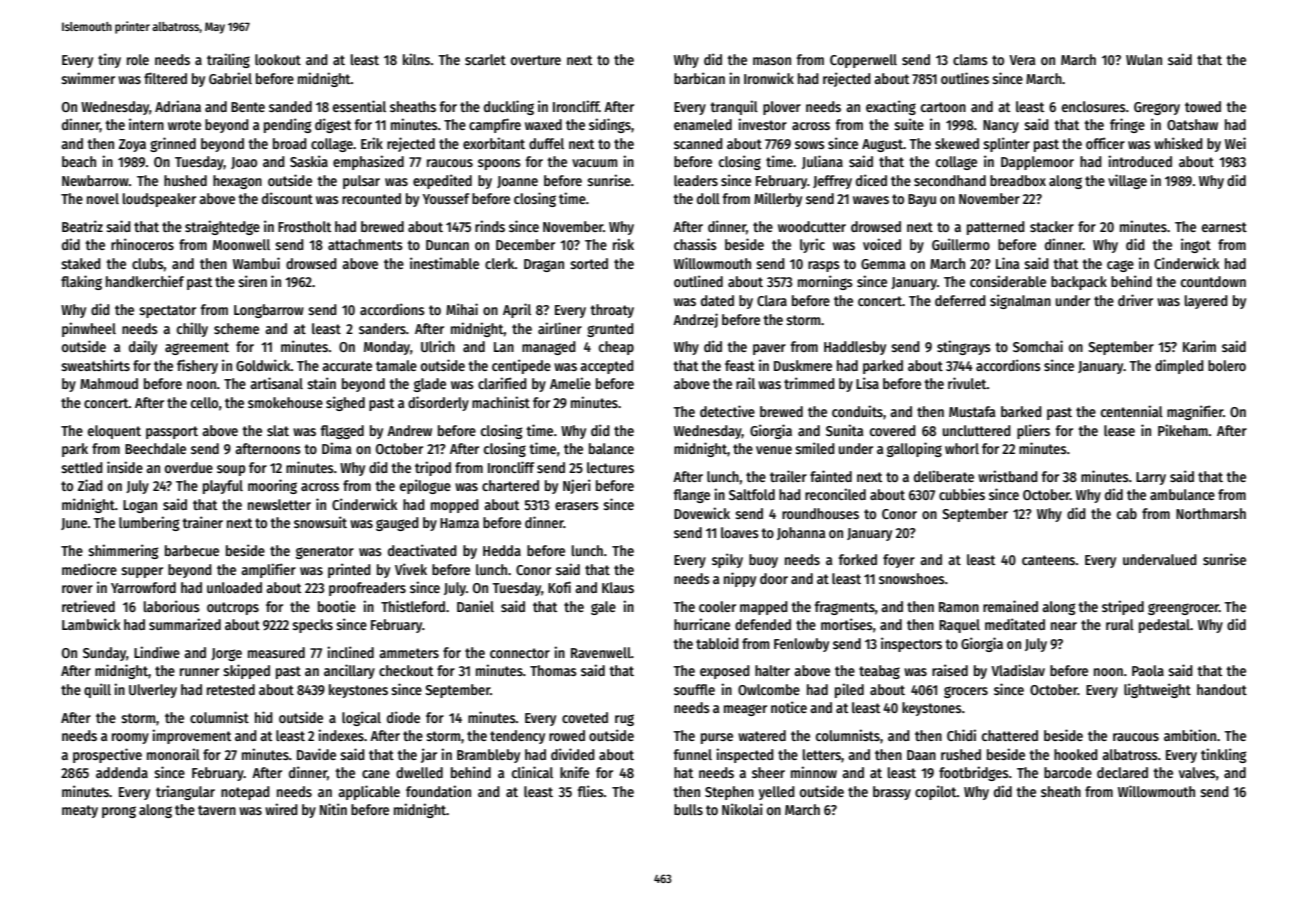 This screenshot has height=924, width=1308. What do you see at coordinates (1227, 365) in the screenshot?
I see `bolero` at bounding box center [1227, 365].
